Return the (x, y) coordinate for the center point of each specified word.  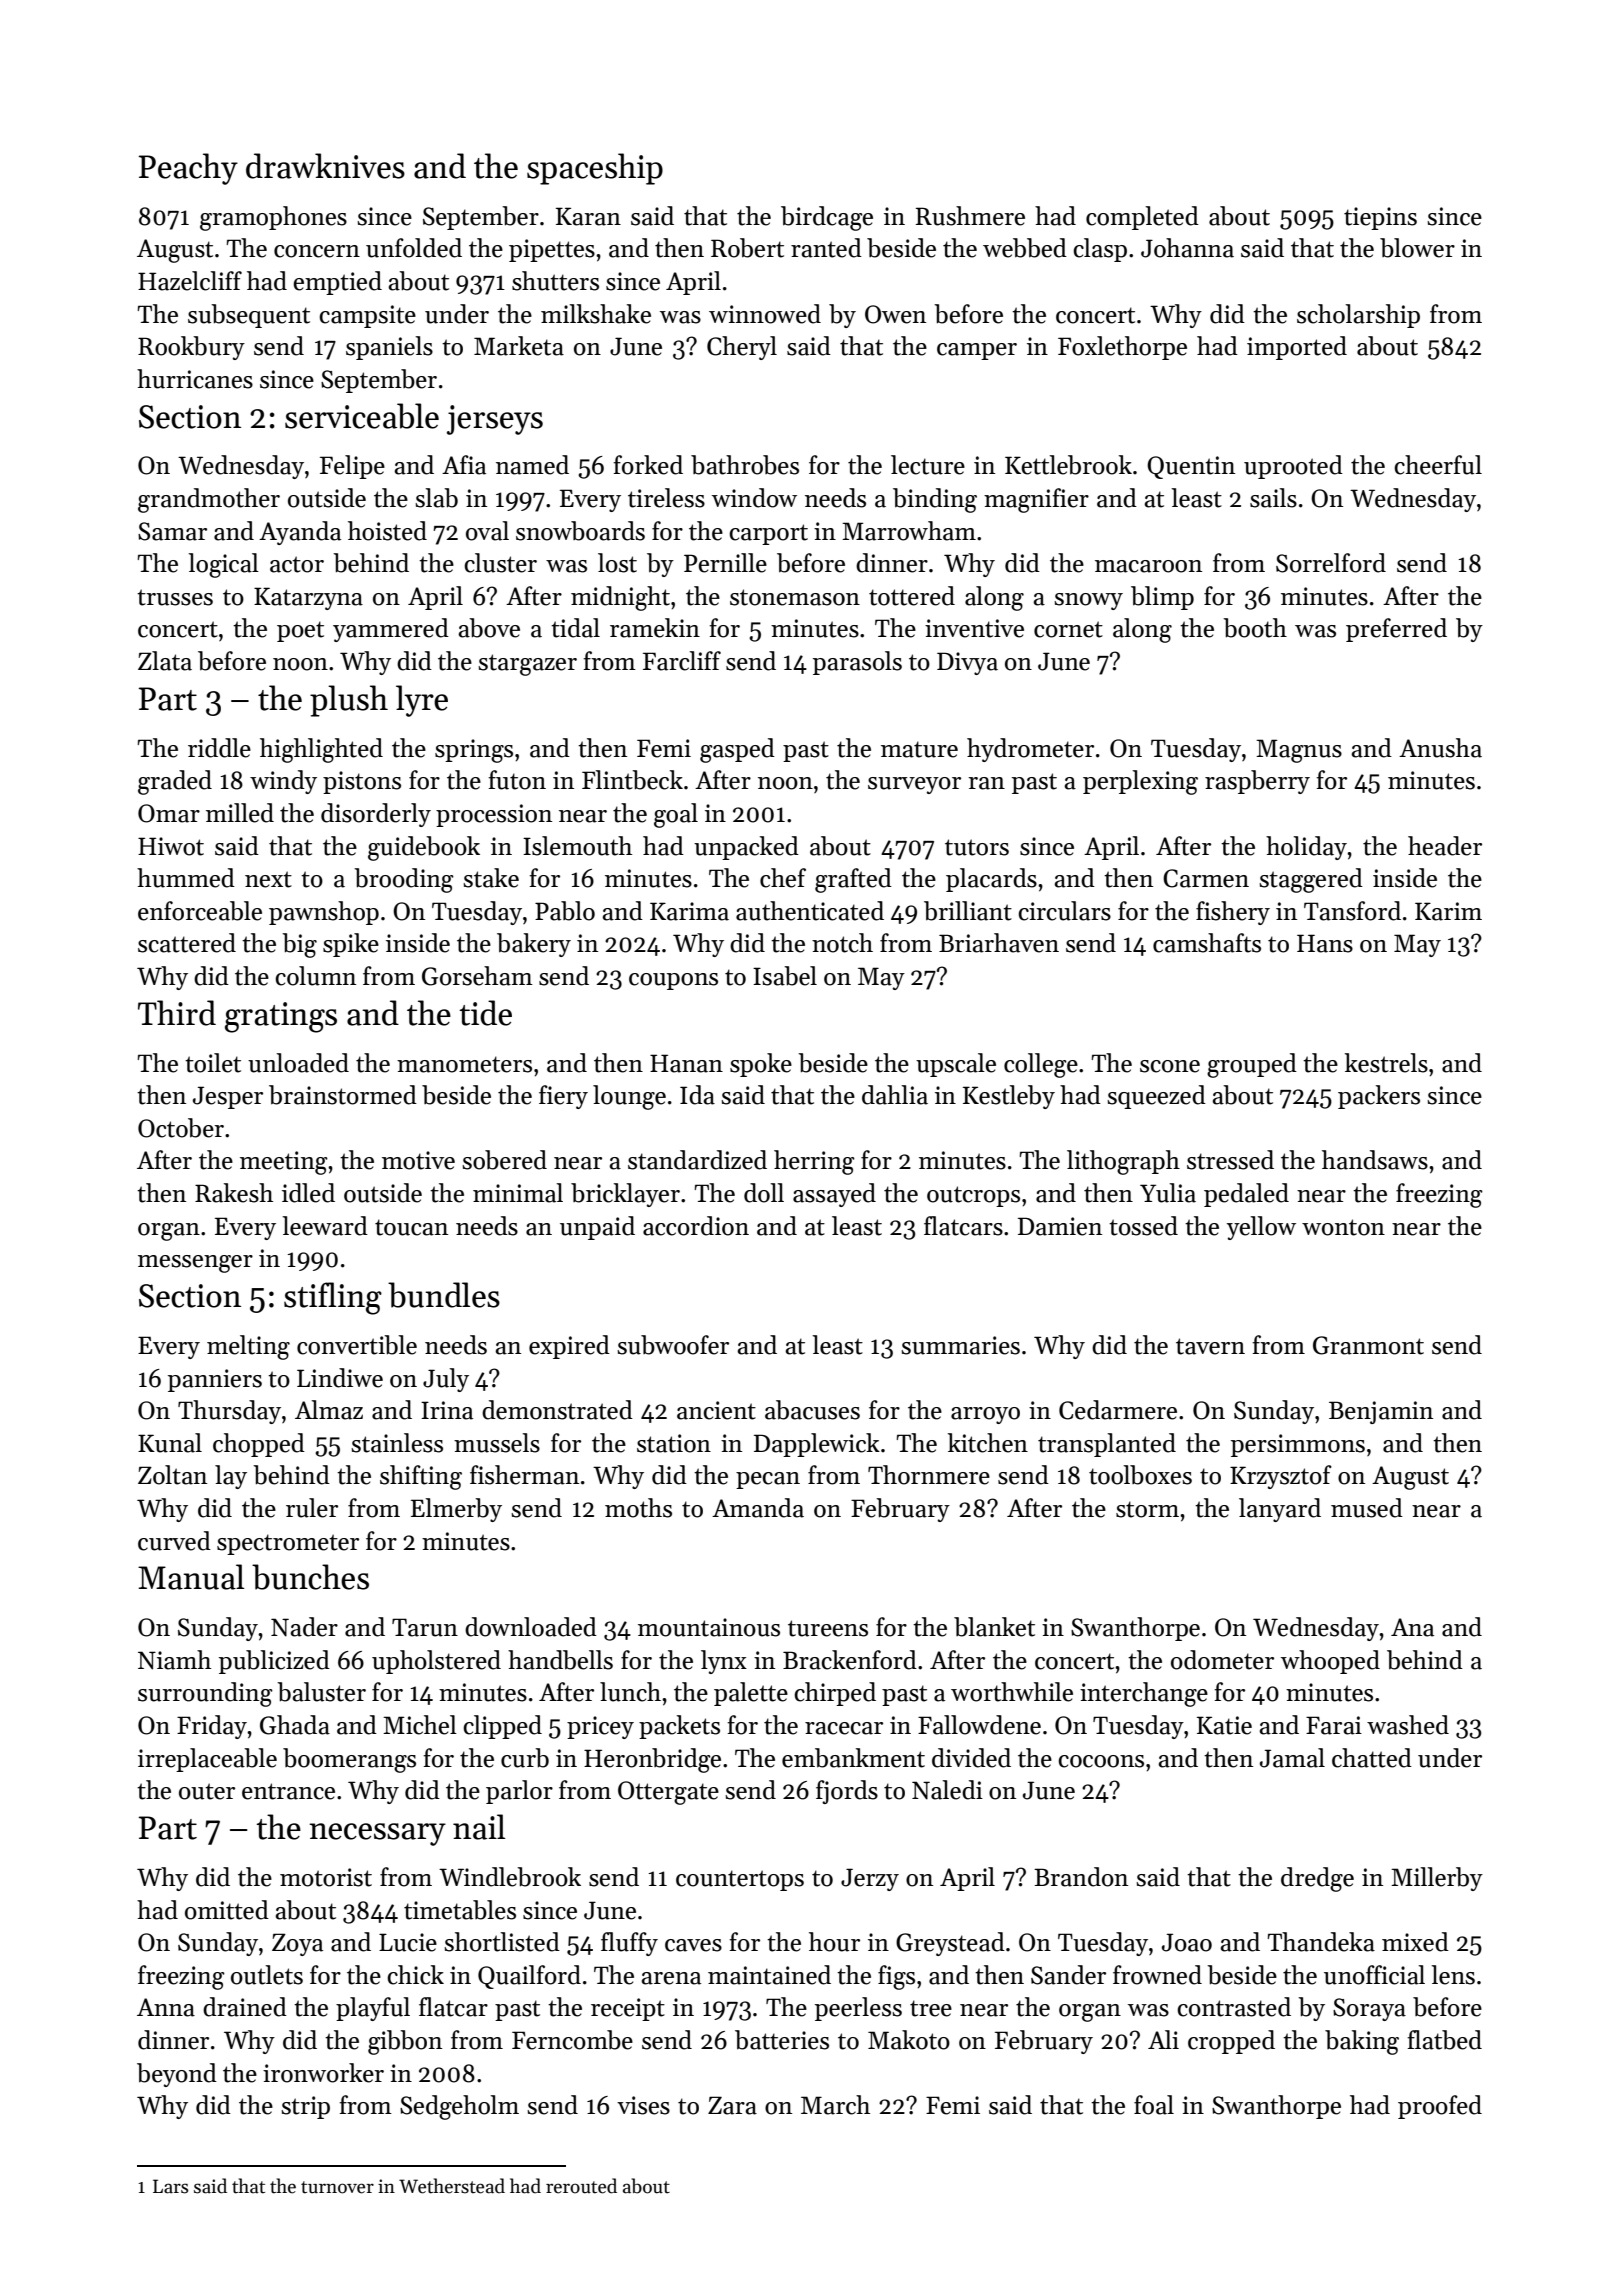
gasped (737, 750)
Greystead (950, 1944)
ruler (312, 1508)
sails (1273, 498)
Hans (1325, 943)
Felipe (352, 467)
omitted (227, 1910)
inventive (974, 628)
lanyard (1280, 1510)
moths (638, 1508)
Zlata (165, 661)
